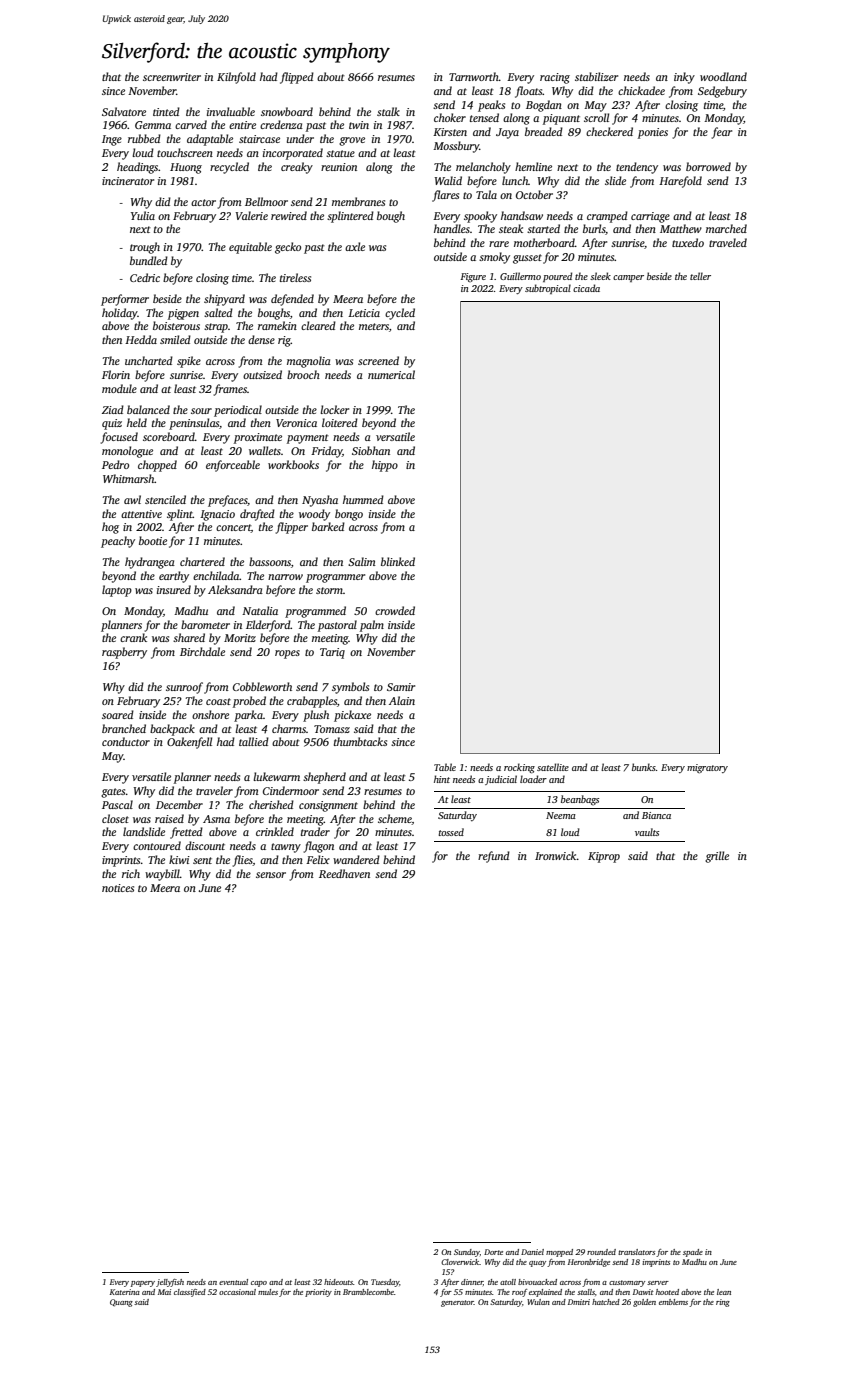 The height and width of the page is (1400, 849). Describe the element at coordinates (143, 1284) in the page. I see `papery` at that location.
